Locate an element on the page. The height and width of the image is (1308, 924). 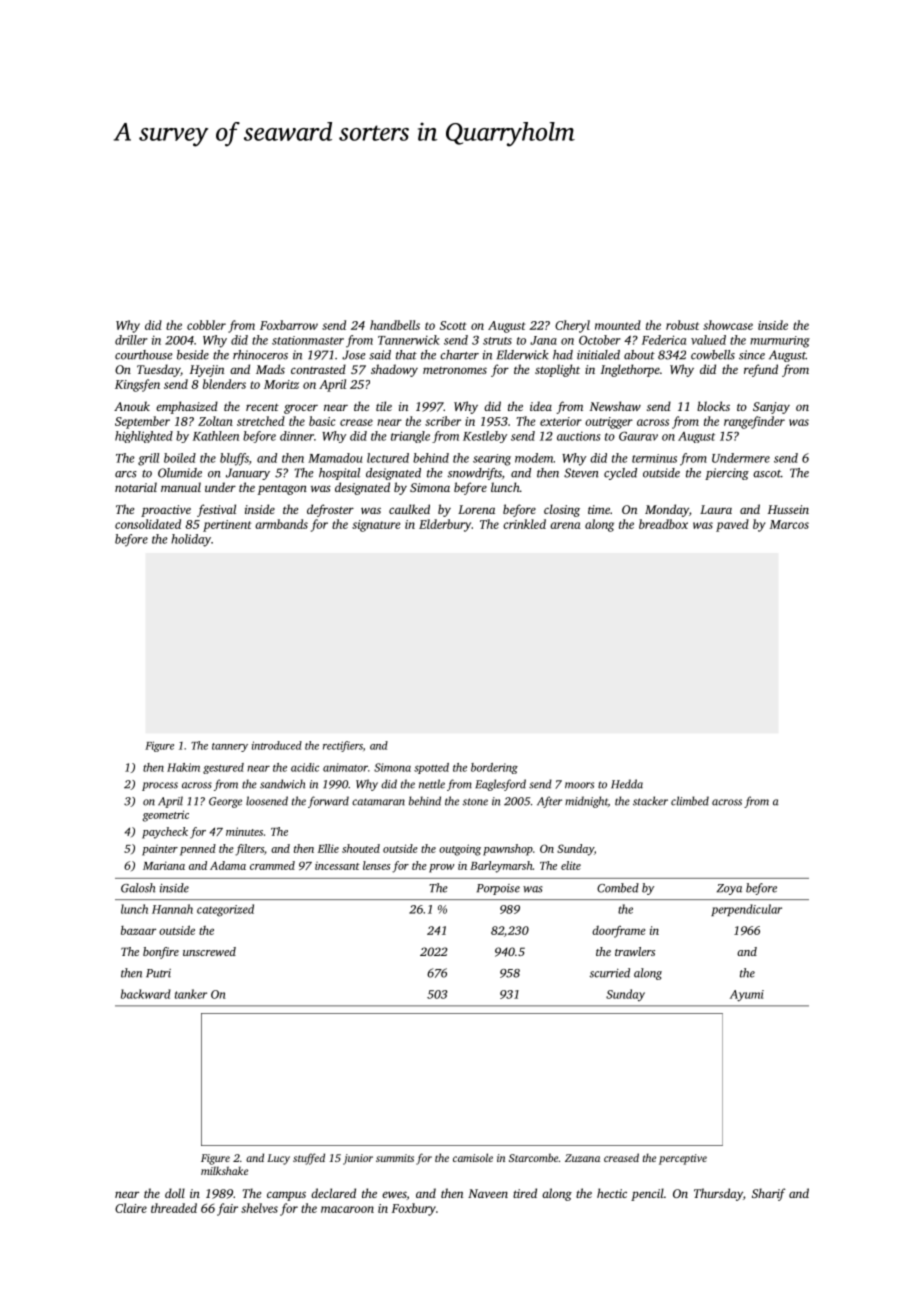
tanker is located at coordinates (191, 994).
